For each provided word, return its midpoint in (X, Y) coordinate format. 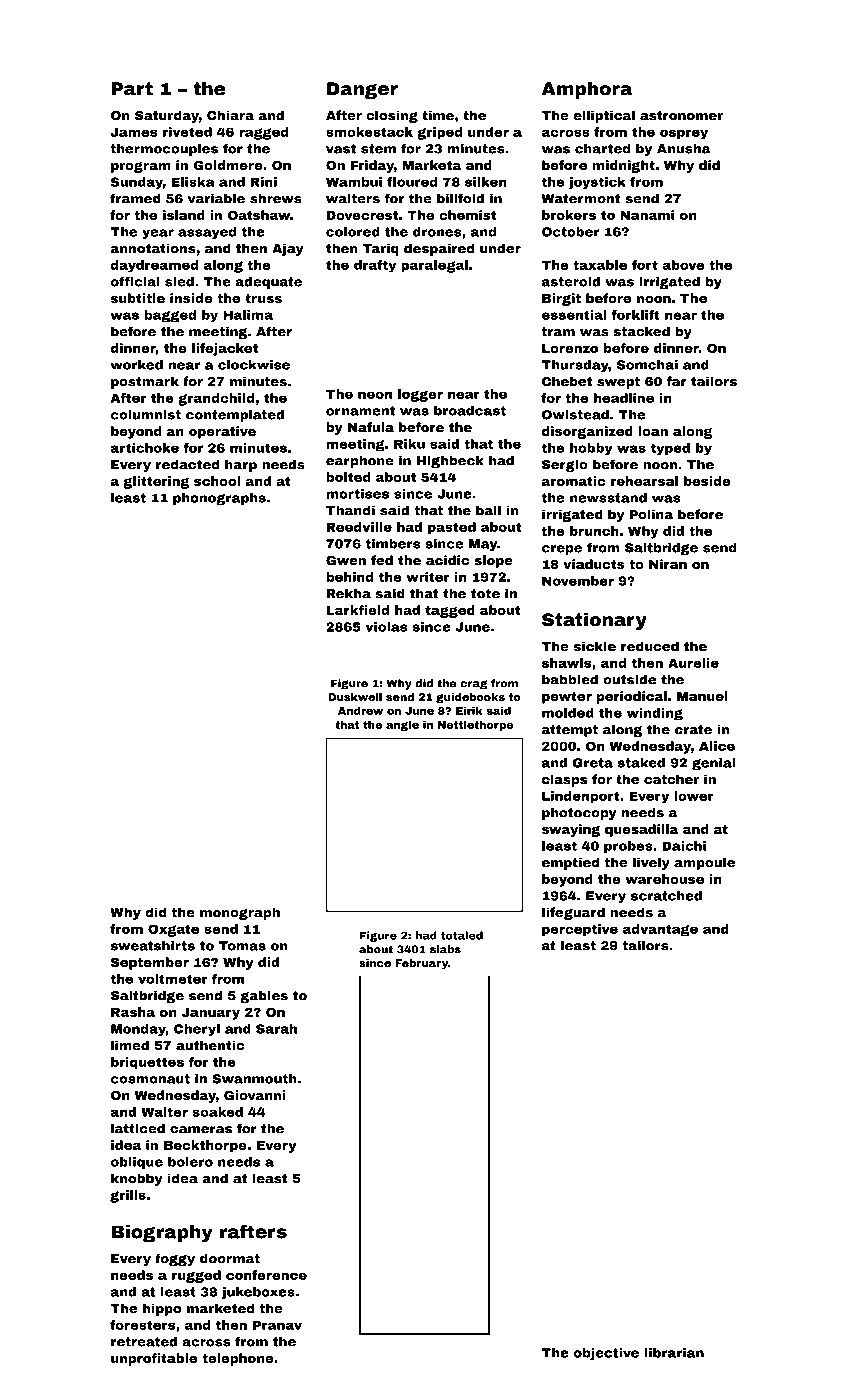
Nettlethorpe (475, 725)
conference (266, 1275)
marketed (221, 1308)
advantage (660, 930)
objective (606, 1354)
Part (132, 89)
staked (641, 763)
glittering (156, 482)
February (421, 964)
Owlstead (575, 414)
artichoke (145, 448)
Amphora (587, 90)
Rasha (133, 1012)
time (438, 115)
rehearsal (644, 481)
